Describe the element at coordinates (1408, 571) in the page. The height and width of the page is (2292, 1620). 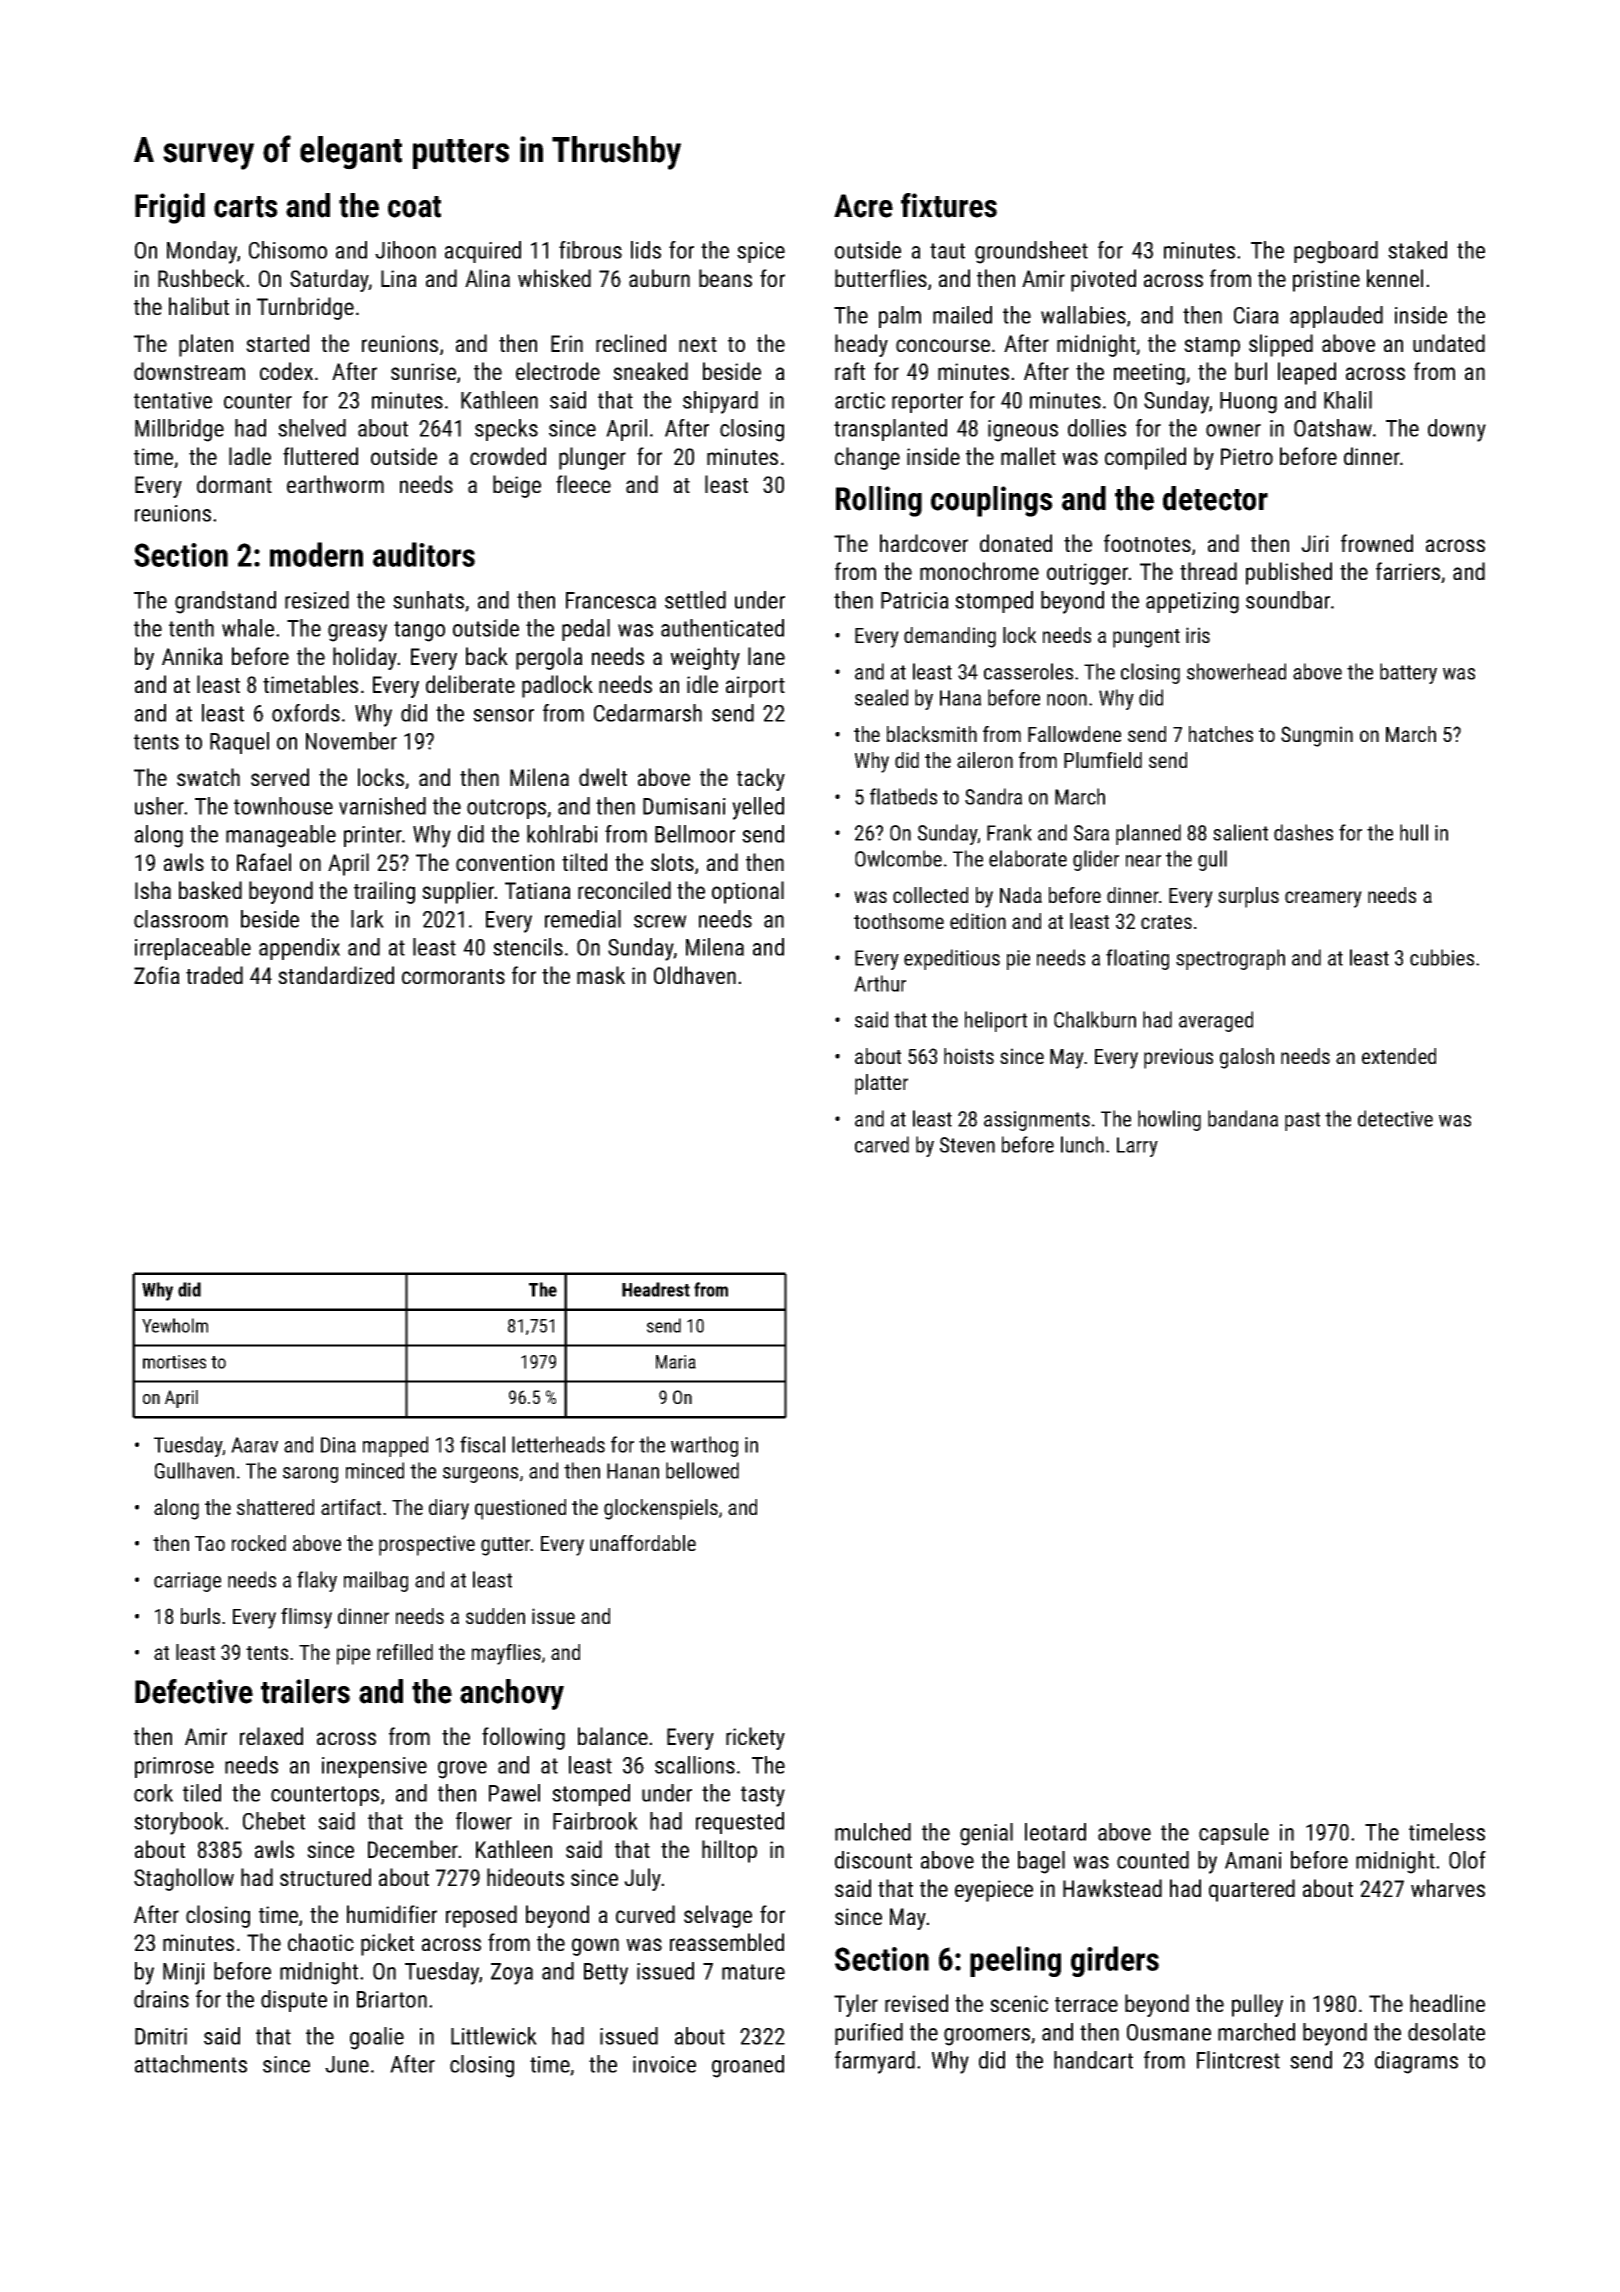
I see `farriers` at that location.
